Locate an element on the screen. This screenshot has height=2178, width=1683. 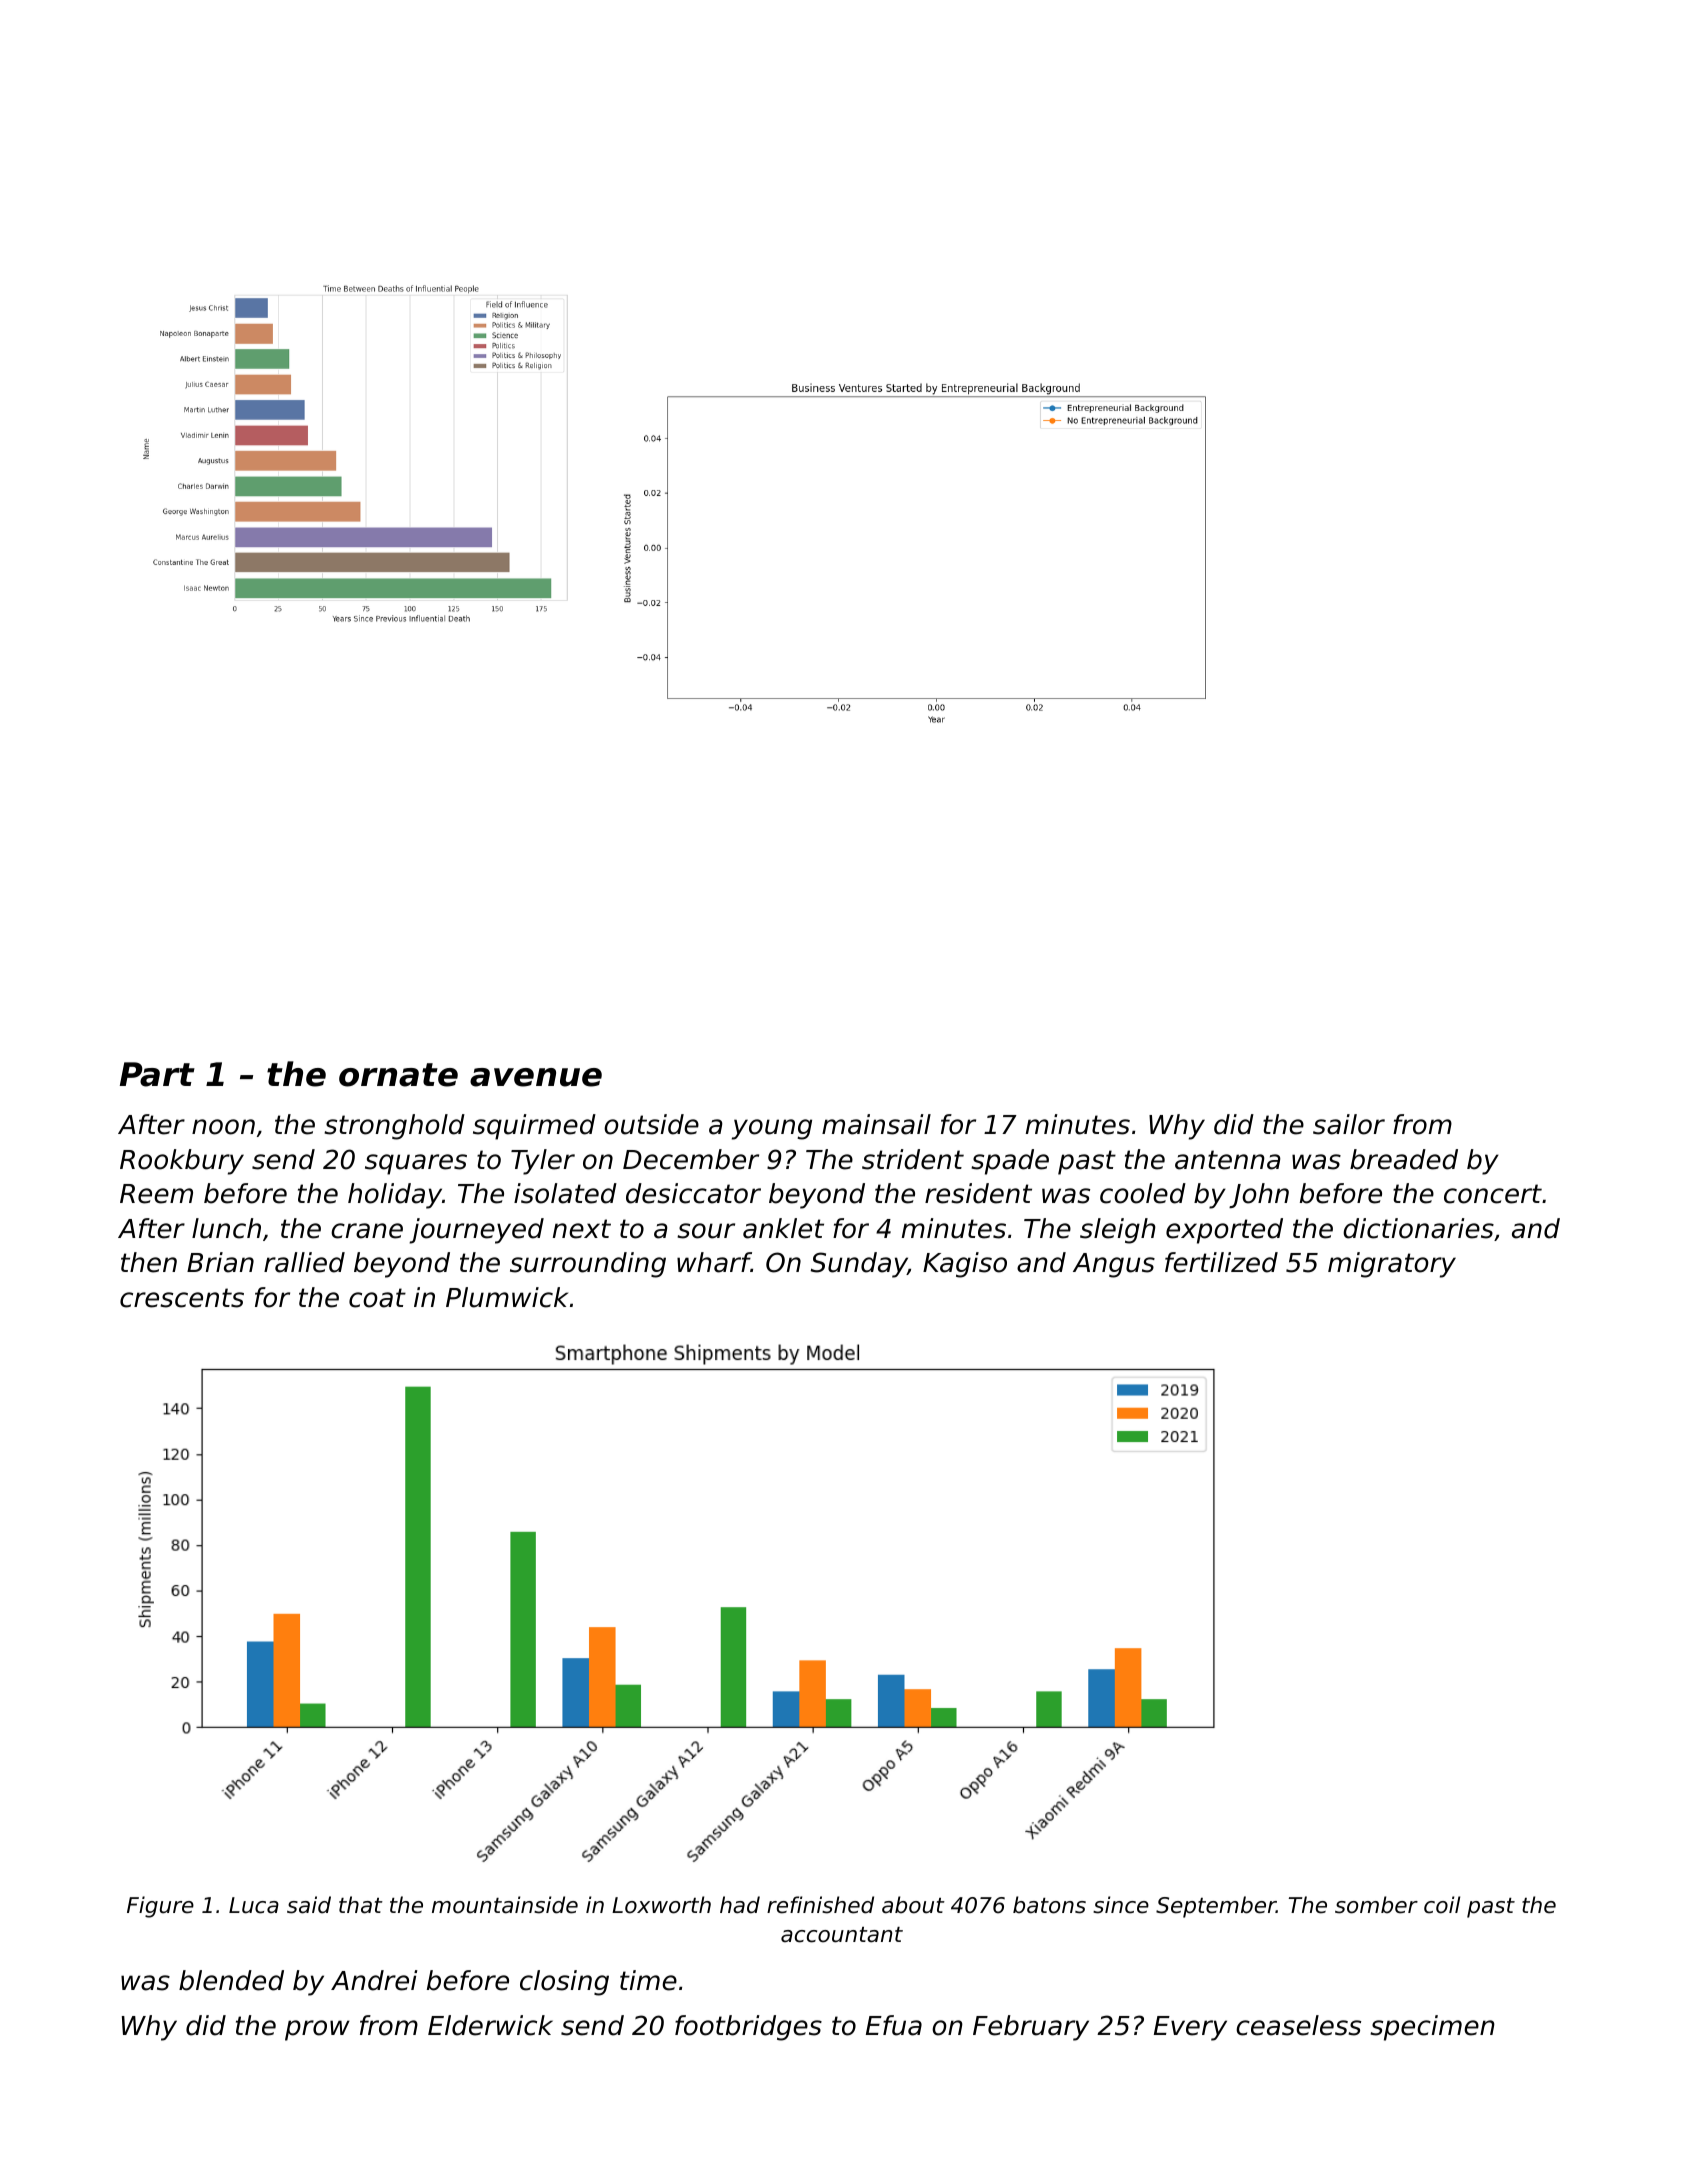
somber is located at coordinates (1376, 1905).
